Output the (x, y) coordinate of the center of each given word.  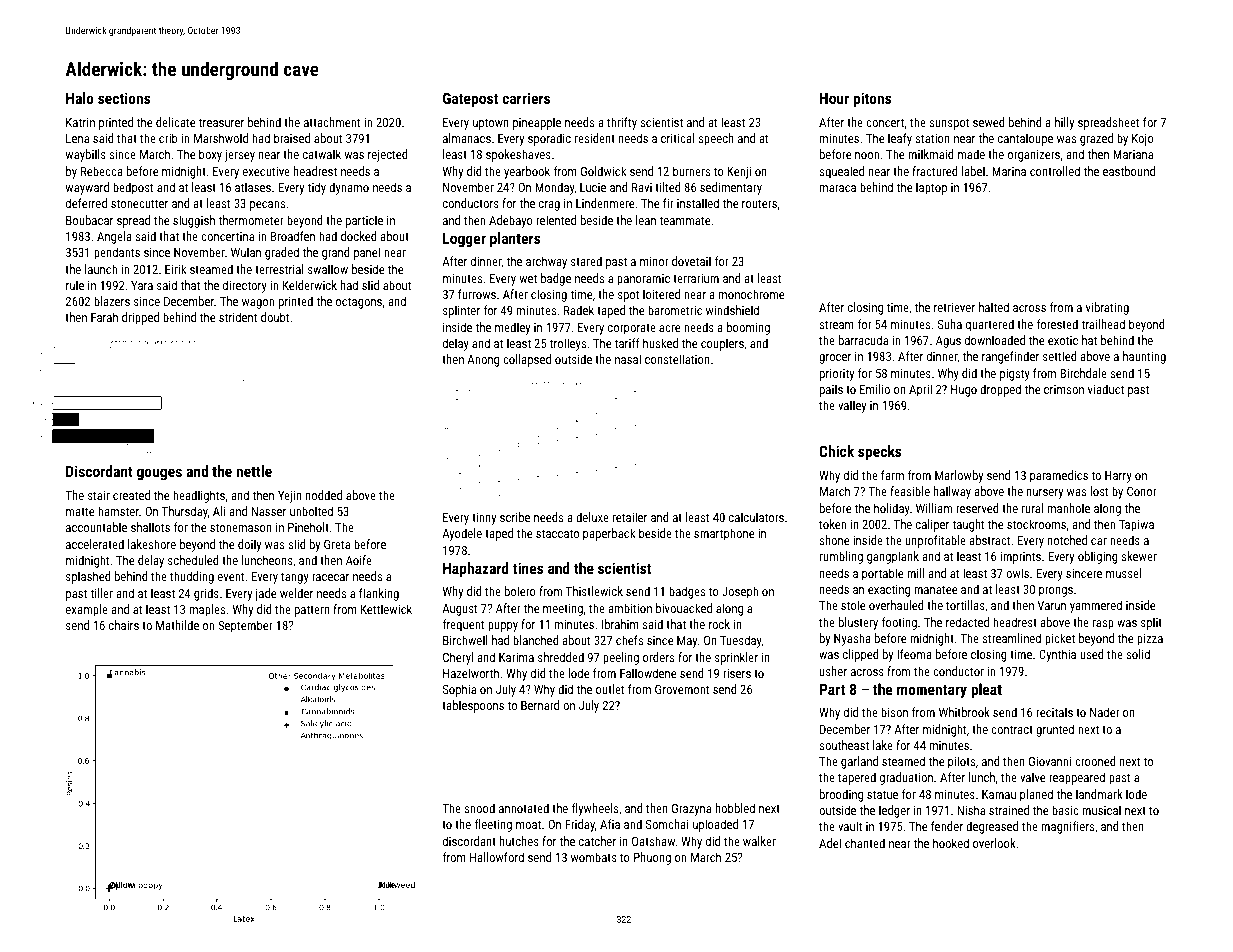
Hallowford (497, 857)
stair (99, 495)
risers (737, 673)
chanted (865, 843)
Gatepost (470, 99)
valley (852, 406)
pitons (873, 99)
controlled (1055, 171)
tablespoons (473, 706)
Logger (464, 240)
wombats (594, 857)
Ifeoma (915, 654)
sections (124, 98)
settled (1060, 356)
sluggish (194, 221)
